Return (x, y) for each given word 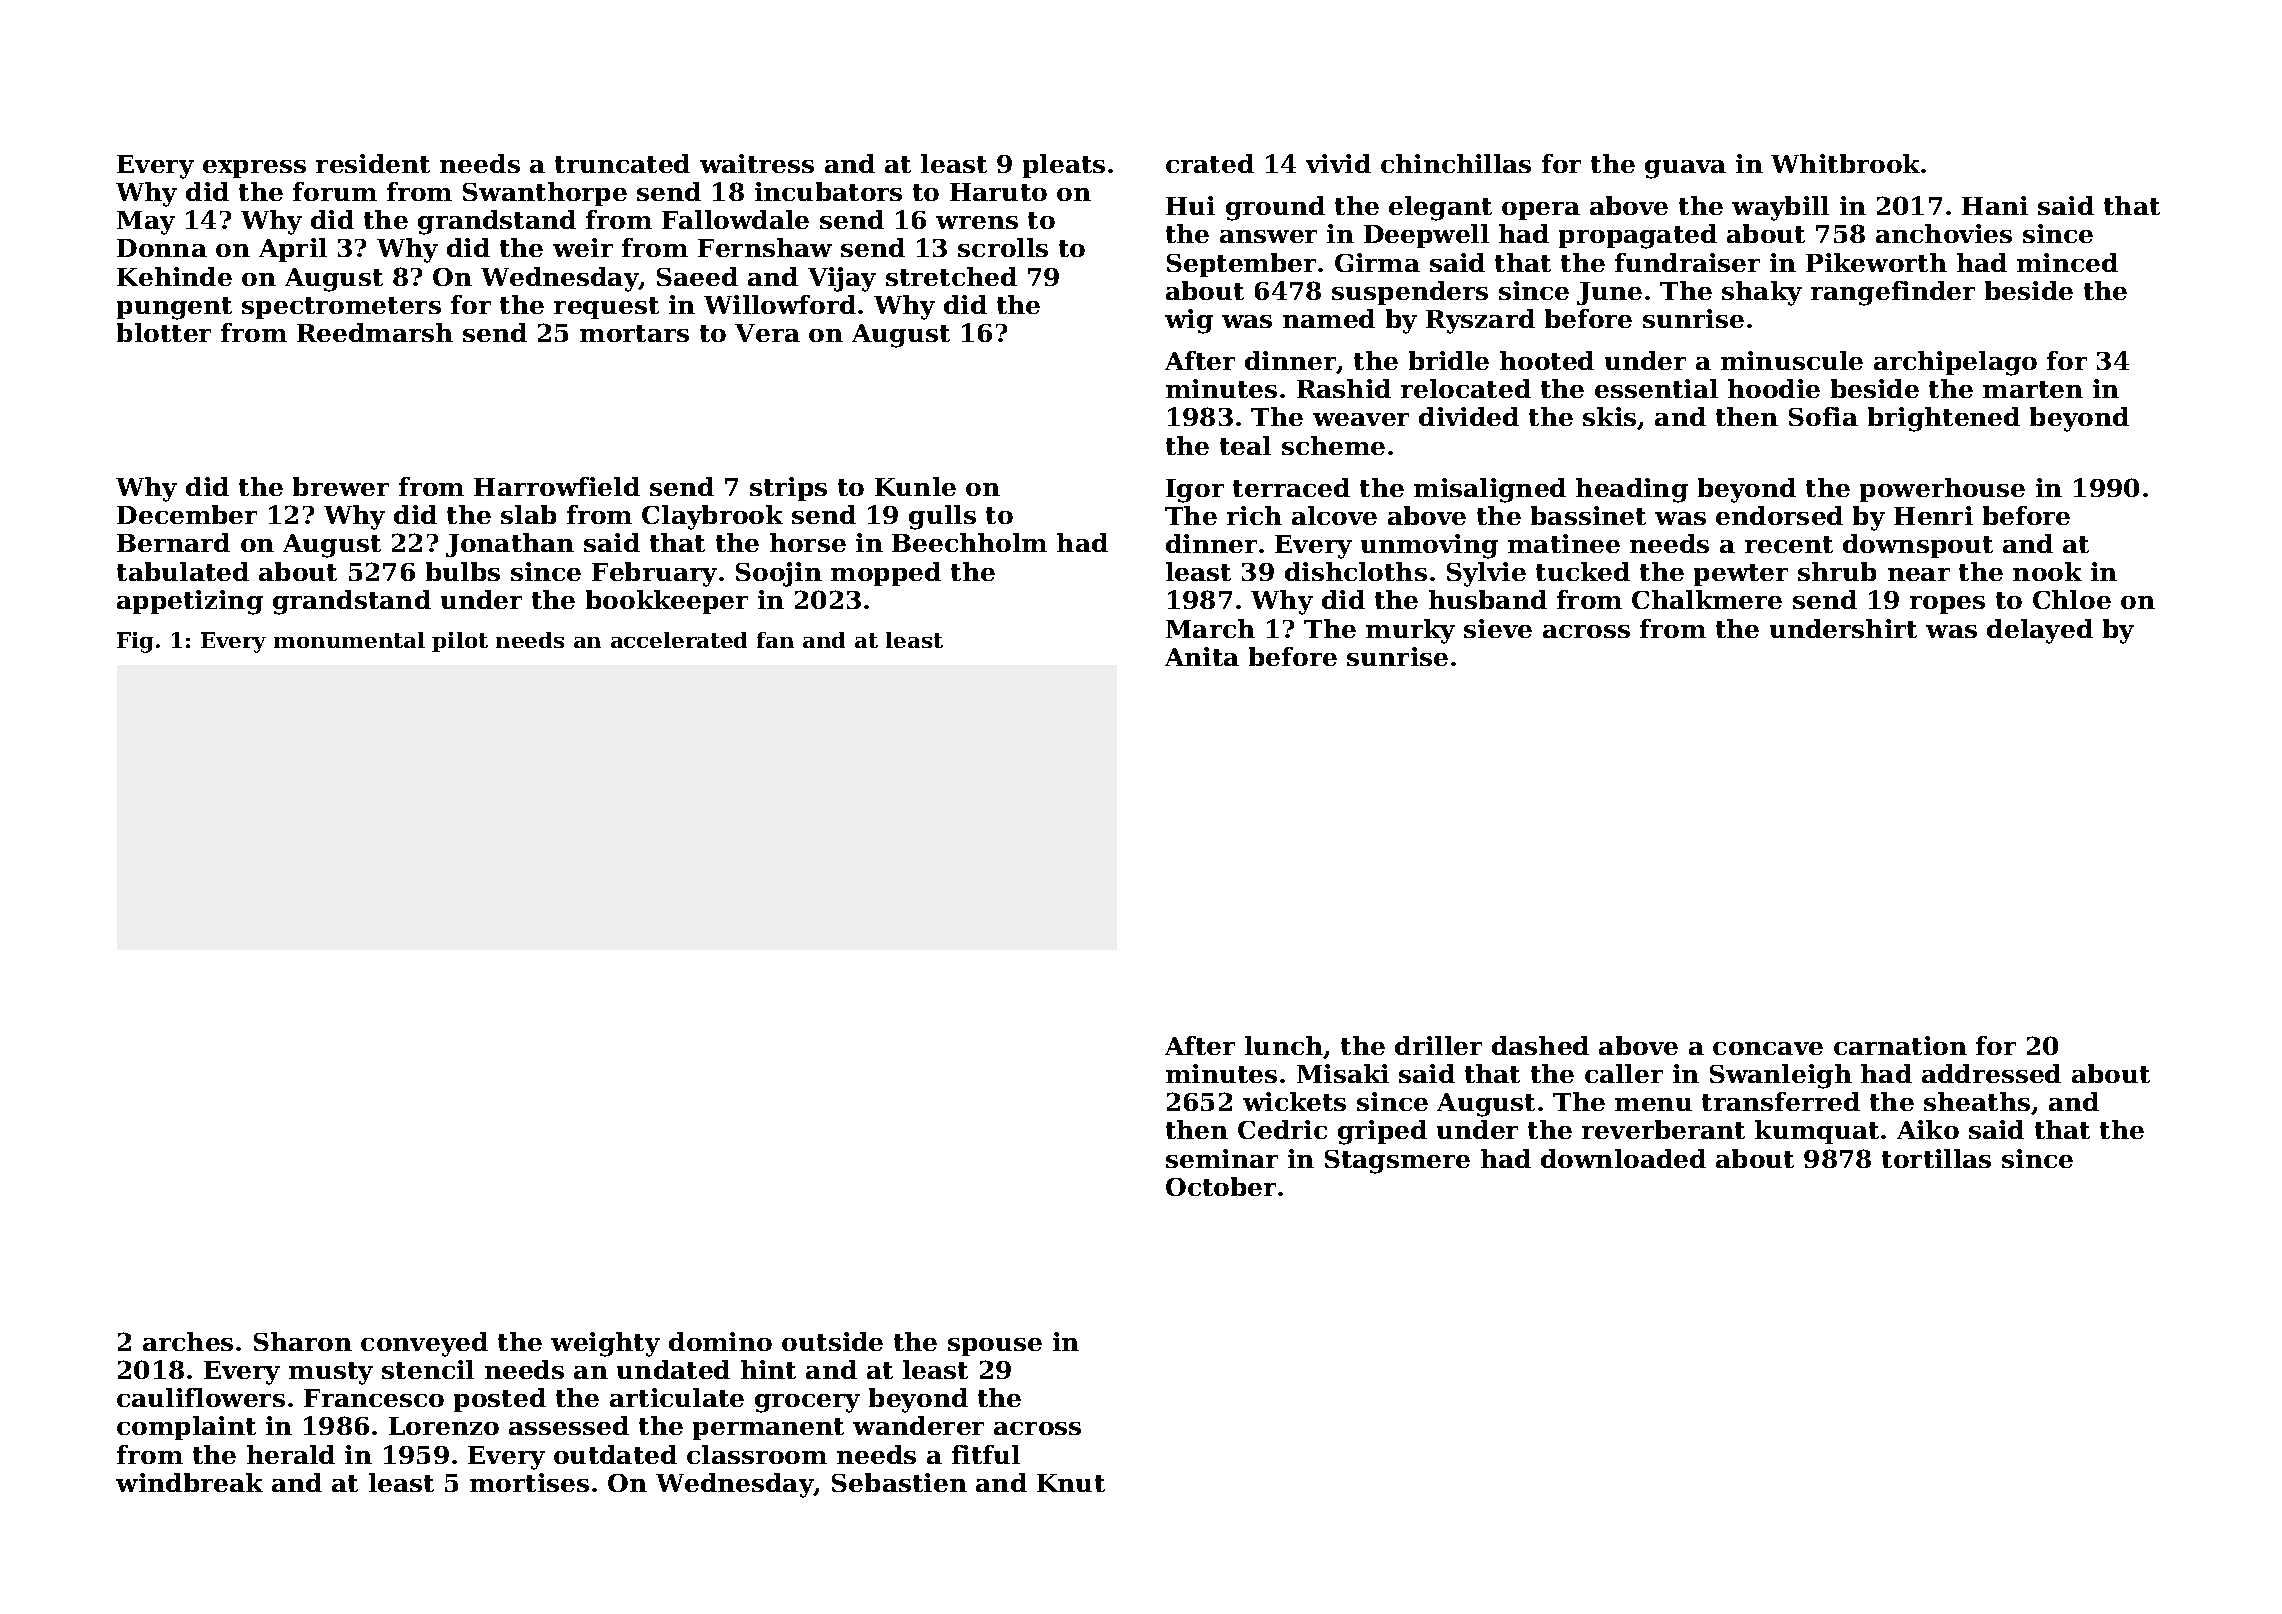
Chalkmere (1707, 599)
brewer (341, 486)
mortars (634, 333)
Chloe (2072, 599)
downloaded (1623, 1158)
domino (720, 1341)
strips (788, 489)
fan (775, 640)
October (1221, 1186)
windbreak (189, 1482)
